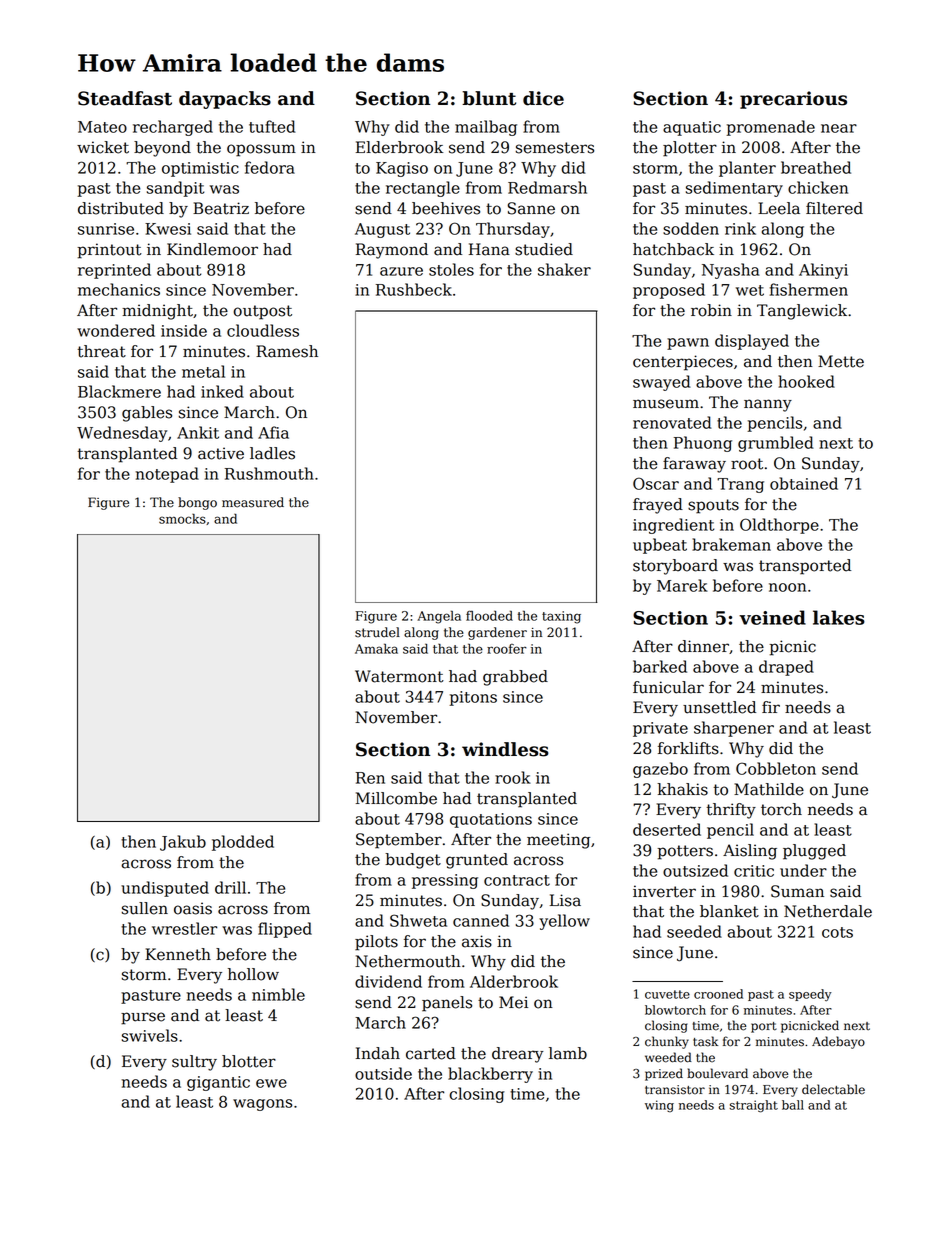 The width and height of the page is (952, 1233). Describe the element at coordinates (396, 798) in the page. I see `Millcombe` at that location.
